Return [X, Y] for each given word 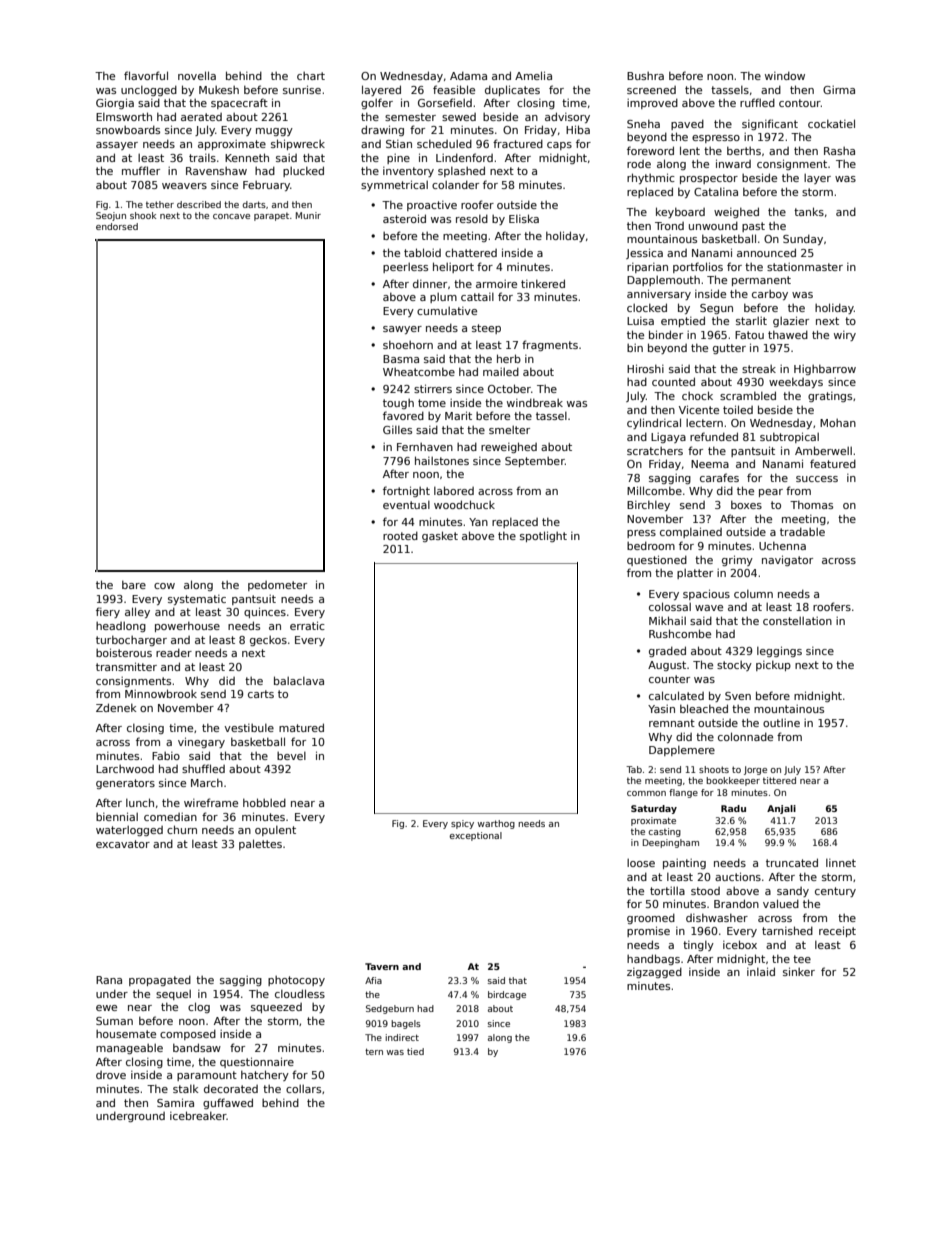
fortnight [406, 491]
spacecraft [239, 103]
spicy [462, 824]
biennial [117, 816]
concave [231, 216]
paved [687, 124]
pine [398, 159]
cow [164, 586]
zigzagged [654, 972]
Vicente [699, 409]
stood [705, 891]
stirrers [433, 388]
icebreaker [198, 1115]
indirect [402, 1037]
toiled [738, 409]
